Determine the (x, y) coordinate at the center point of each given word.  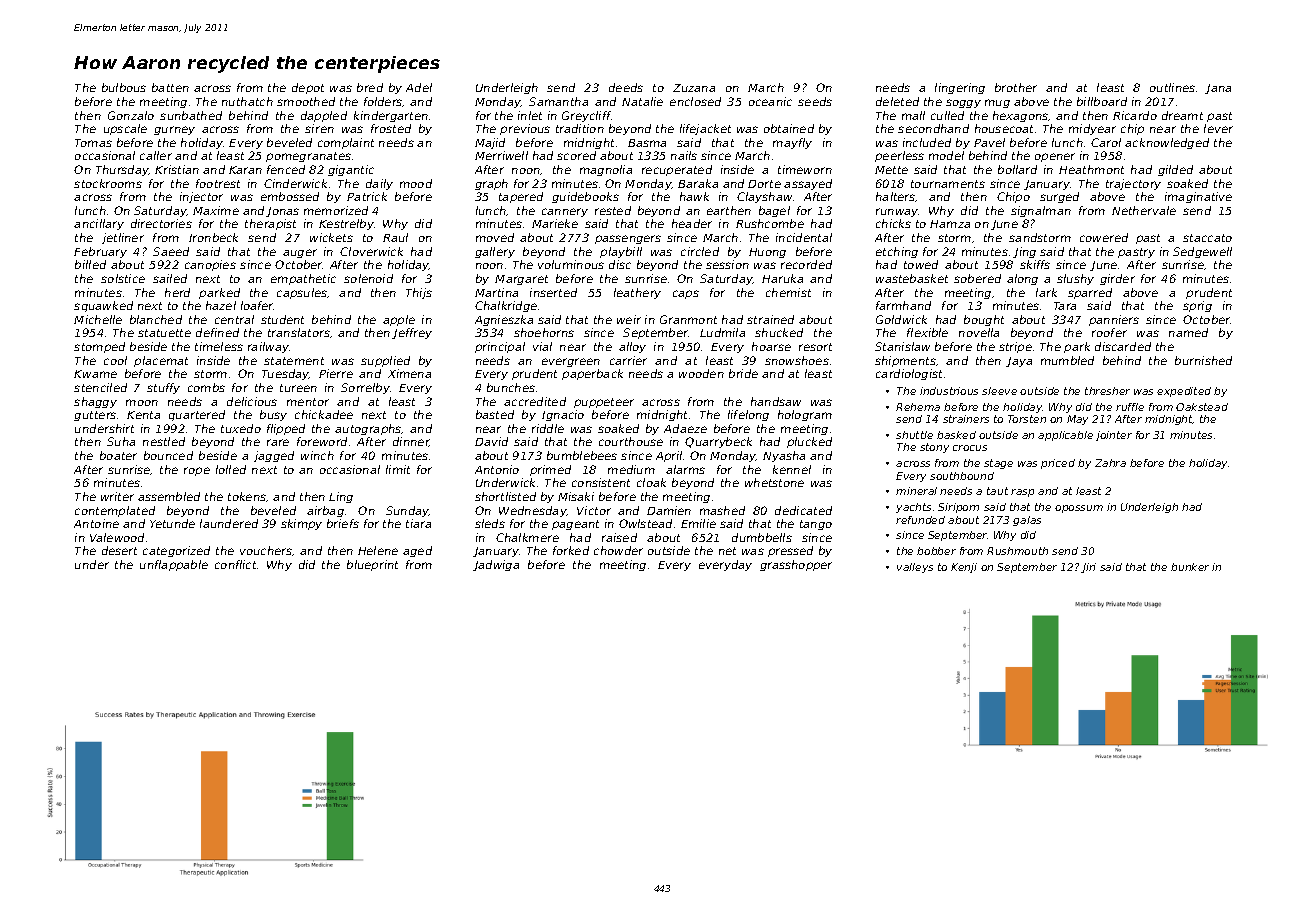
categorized (176, 551)
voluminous (571, 264)
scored (576, 155)
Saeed (171, 251)
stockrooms (108, 183)
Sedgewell (1202, 252)
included (927, 142)
